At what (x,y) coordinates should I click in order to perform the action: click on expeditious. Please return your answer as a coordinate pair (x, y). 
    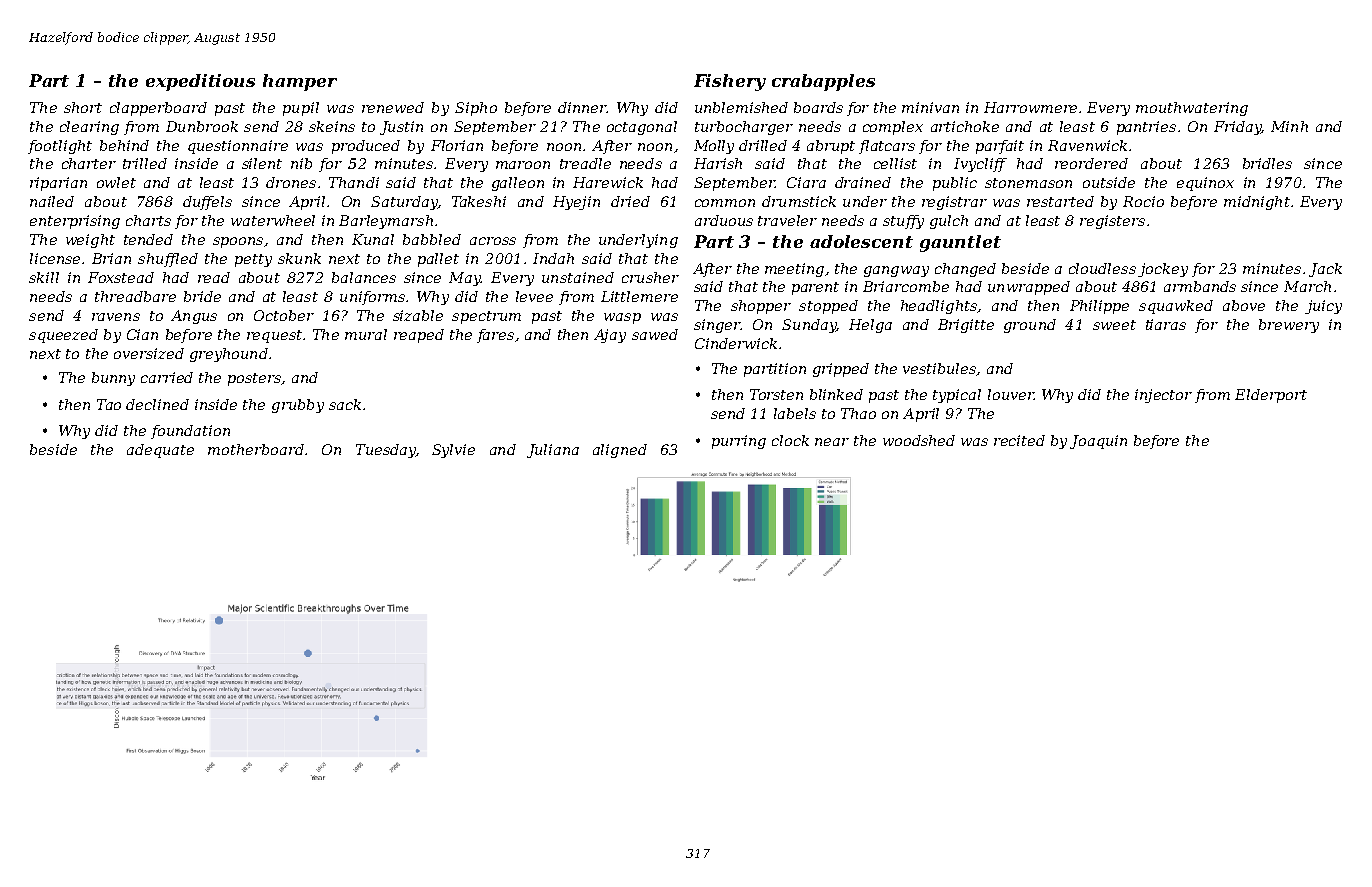
    Looking at the image, I should click on (200, 82).
